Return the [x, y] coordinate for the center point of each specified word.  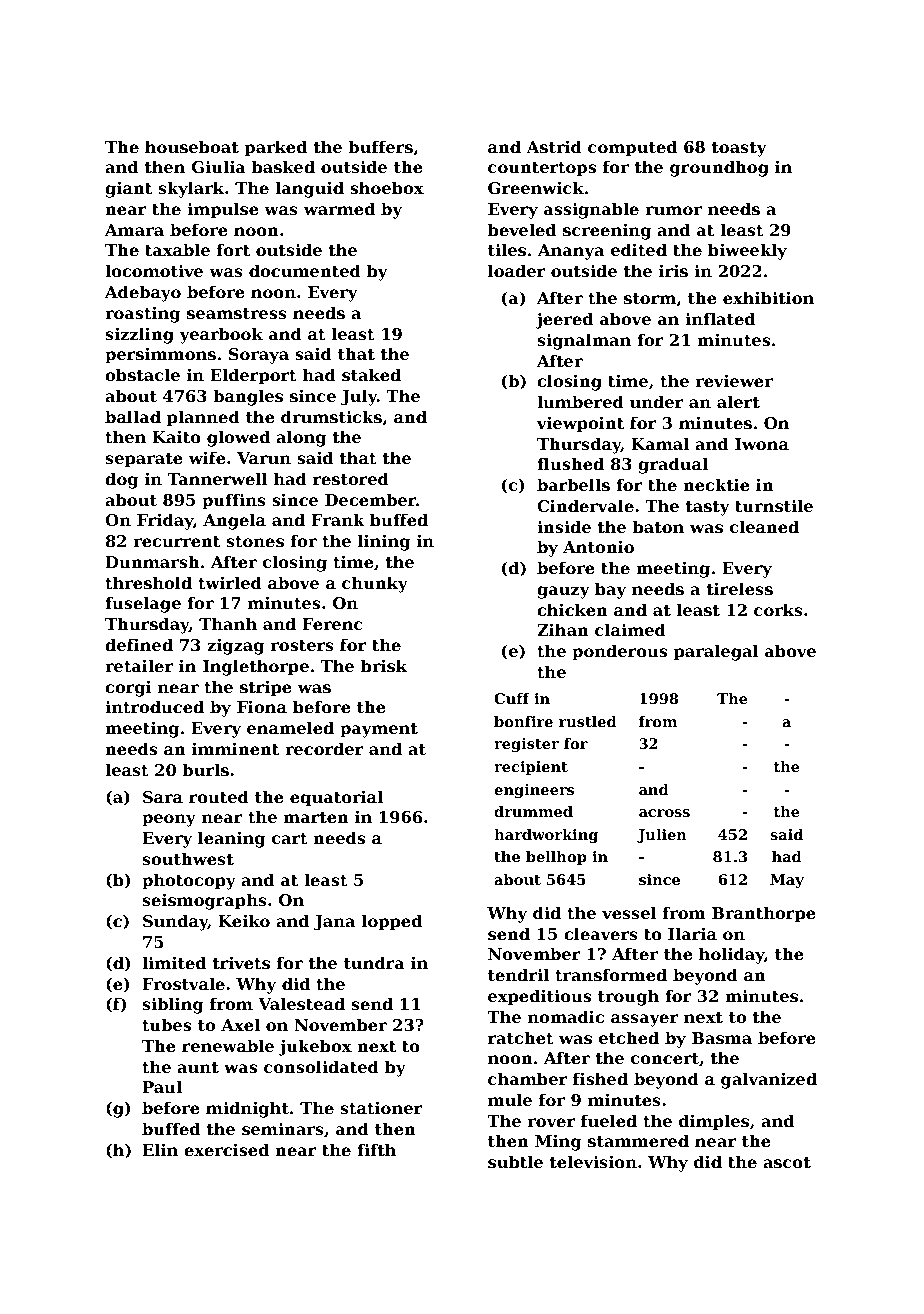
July [359, 397]
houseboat [192, 146]
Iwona [762, 444]
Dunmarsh [153, 561]
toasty [739, 149]
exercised [226, 1149]
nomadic [566, 1016]
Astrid [554, 146]
